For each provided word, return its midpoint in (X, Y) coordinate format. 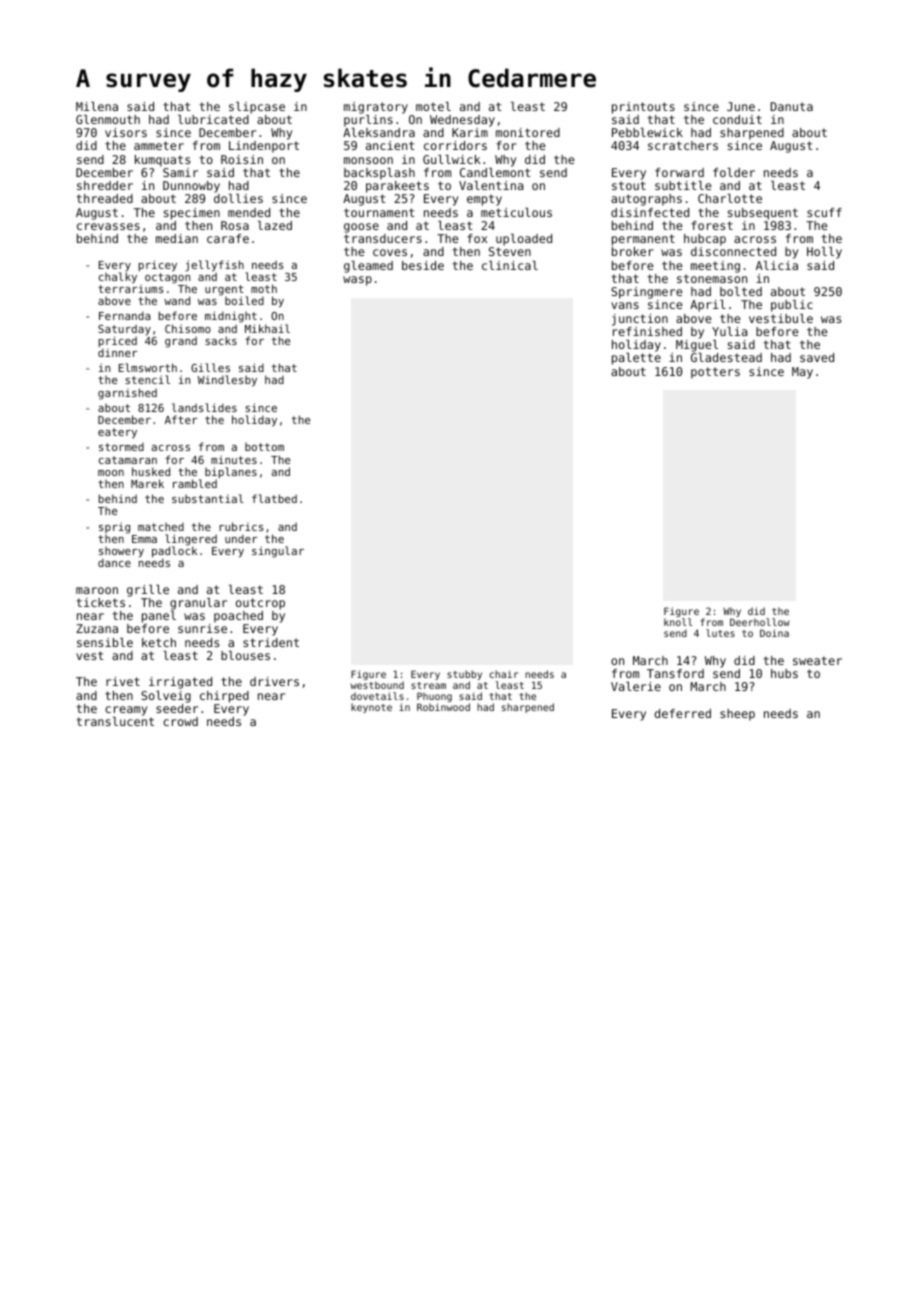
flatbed (274, 498)
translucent (115, 721)
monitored (528, 132)
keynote (371, 708)
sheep (737, 715)
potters (715, 373)
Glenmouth (108, 119)
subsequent (763, 214)
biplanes (231, 472)
